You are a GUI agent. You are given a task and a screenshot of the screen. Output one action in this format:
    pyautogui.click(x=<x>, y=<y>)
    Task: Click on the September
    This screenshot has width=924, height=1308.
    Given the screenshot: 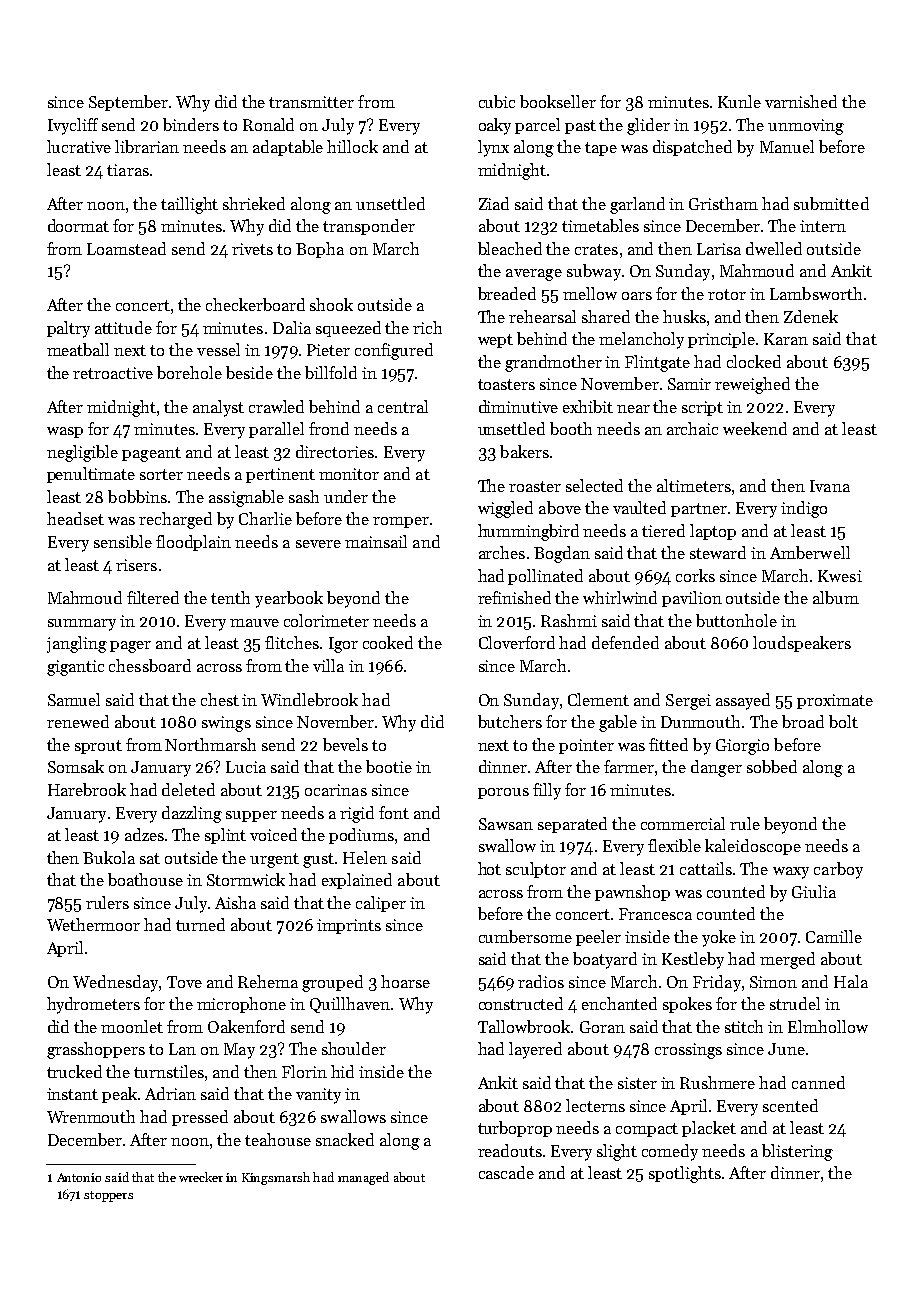 What is the action you would take?
    pyautogui.click(x=128, y=103)
